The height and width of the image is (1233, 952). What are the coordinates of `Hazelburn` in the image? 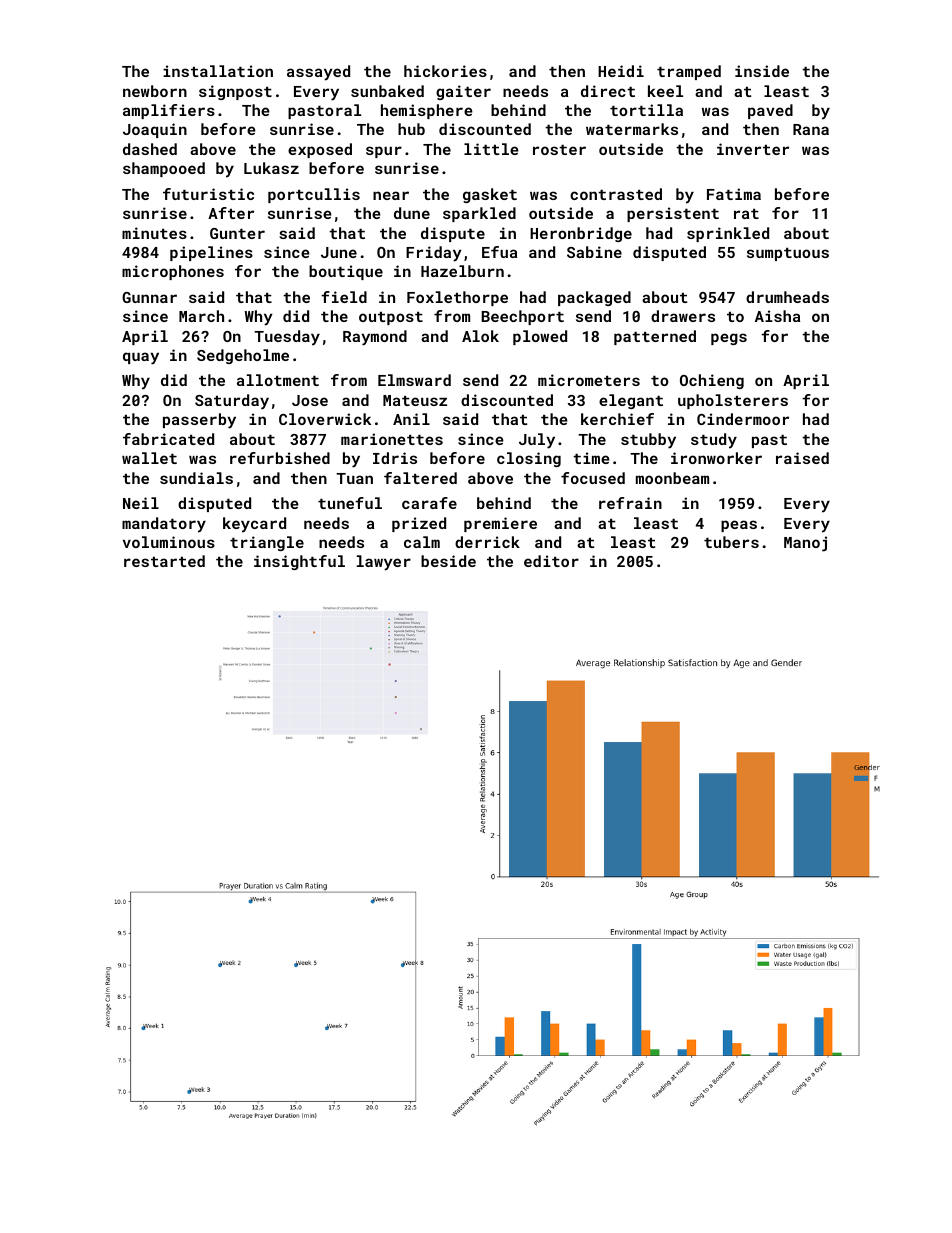 It's located at (462, 271).
